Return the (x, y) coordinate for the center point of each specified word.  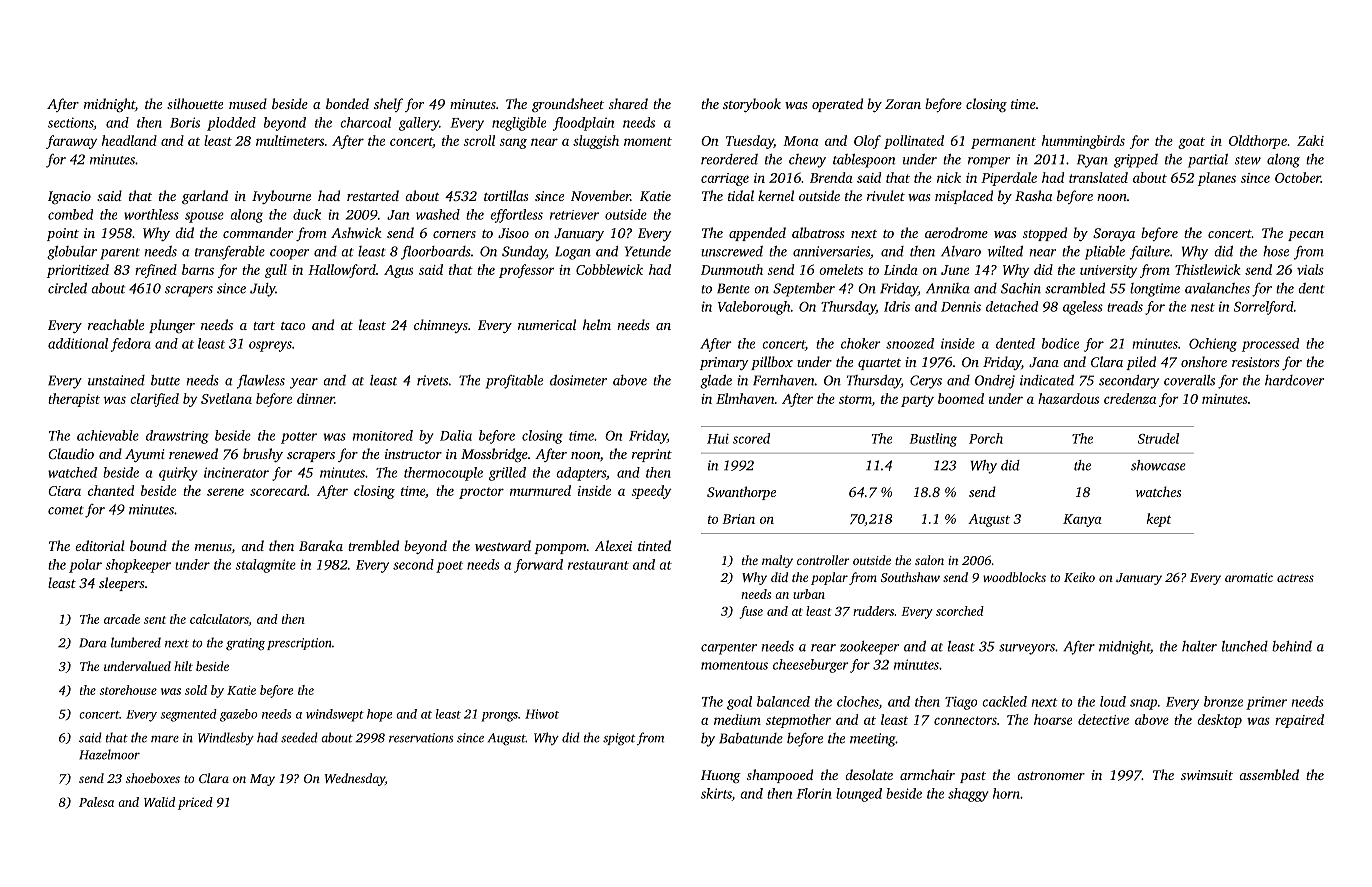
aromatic (1249, 577)
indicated (1047, 380)
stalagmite (265, 566)
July (263, 290)
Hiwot (542, 714)
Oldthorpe (1258, 142)
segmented (188, 715)
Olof (867, 142)
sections (70, 122)
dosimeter (578, 380)
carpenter (729, 649)
